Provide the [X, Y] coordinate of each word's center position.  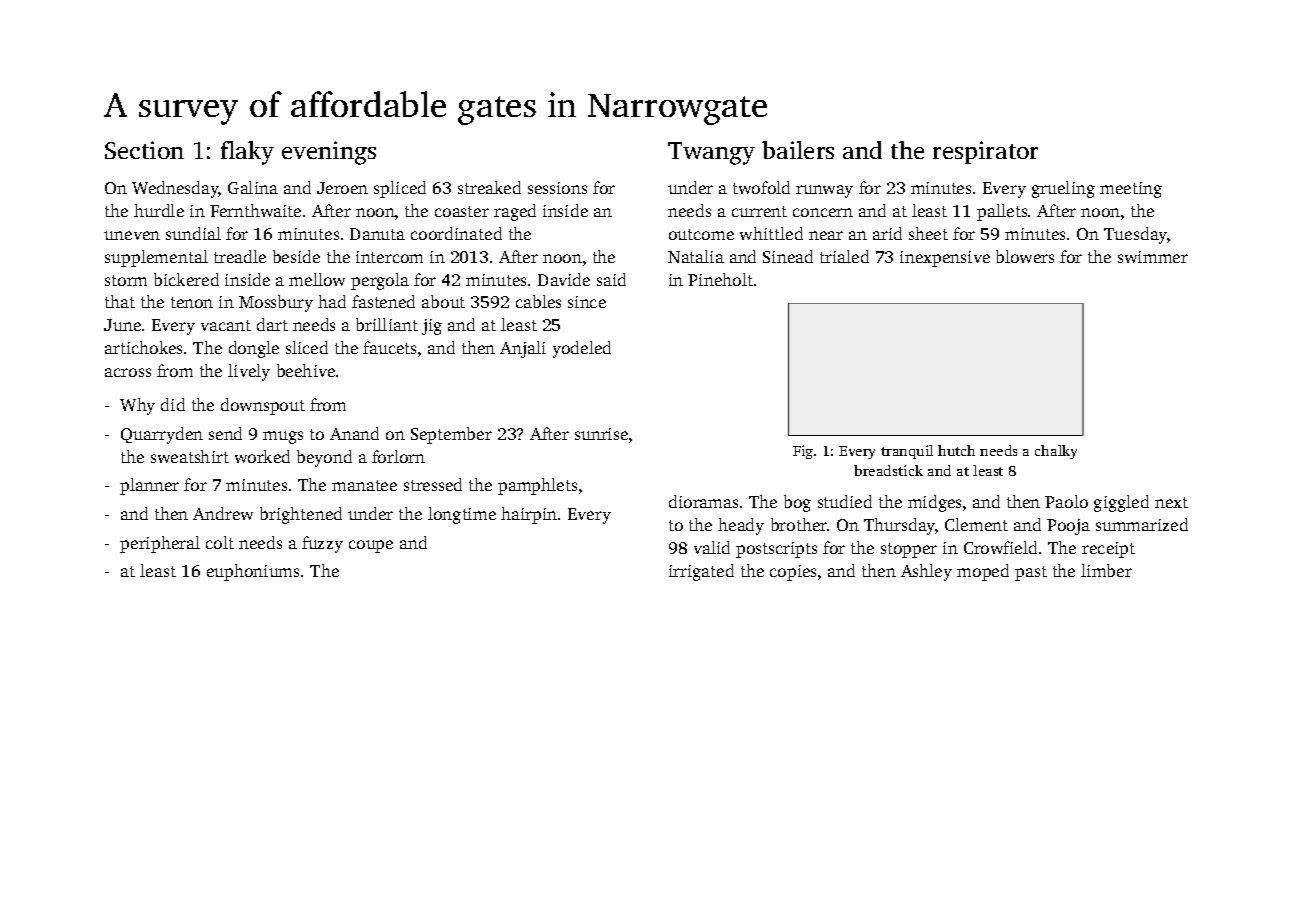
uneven [132, 235]
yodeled [582, 349]
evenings [329, 153]
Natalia [696, 256]
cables [538, 301]
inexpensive [945, 259]
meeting [1131, 190]
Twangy [711, 153]
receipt [1108, 550]
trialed [844, 256]
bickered [186, 279]
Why [137, 406]
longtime [462, 515]
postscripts [776, 550]
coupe [371, 546]
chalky [1056, 452]
